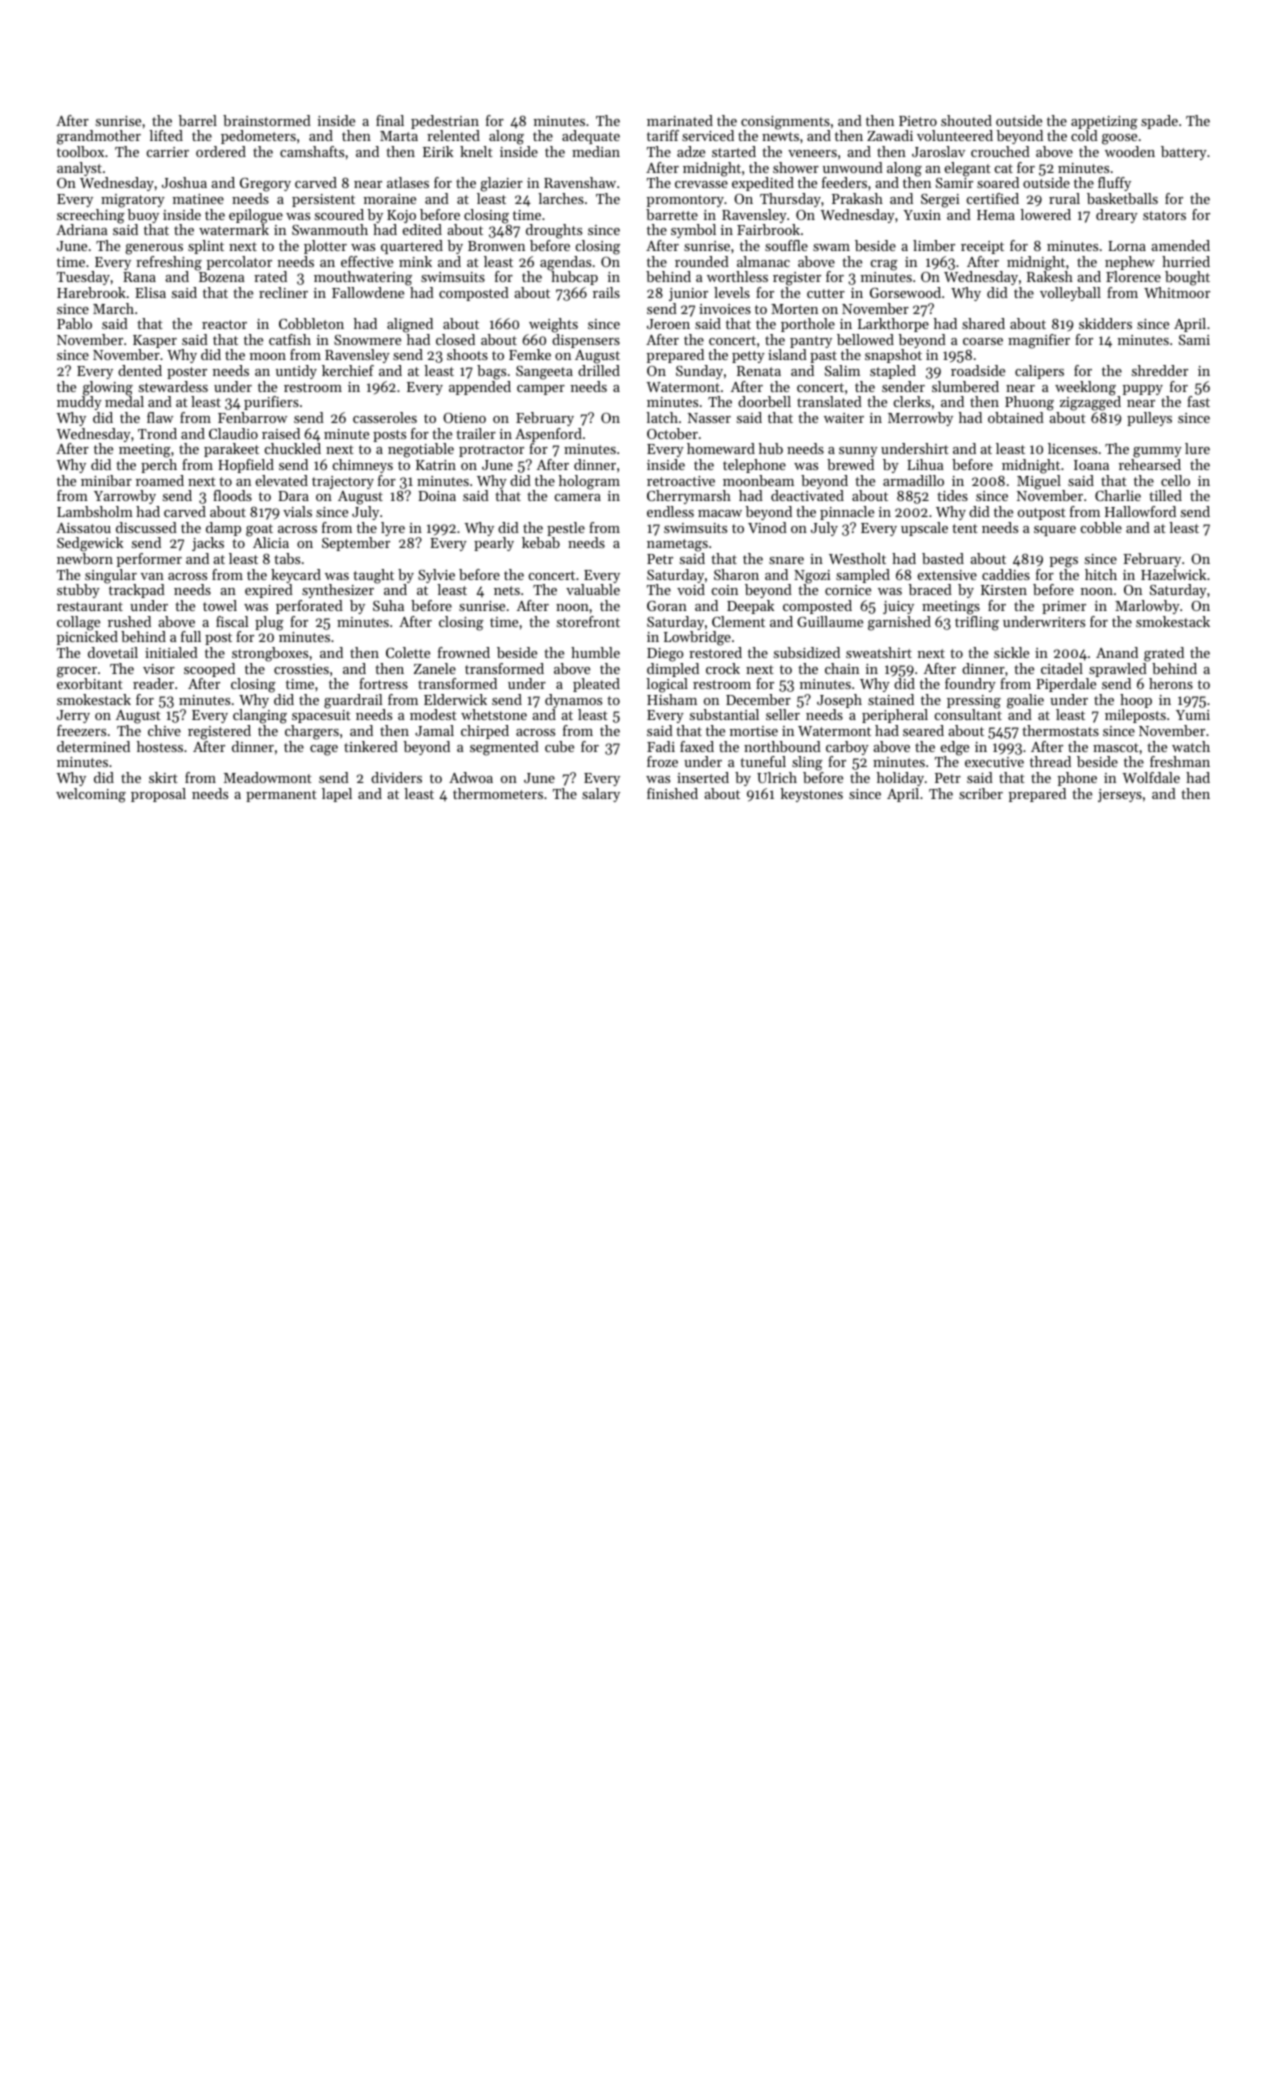  What do you see at coordinates (677, 545) in the document?
I see `nametags` at bounding box center [677, 545].
